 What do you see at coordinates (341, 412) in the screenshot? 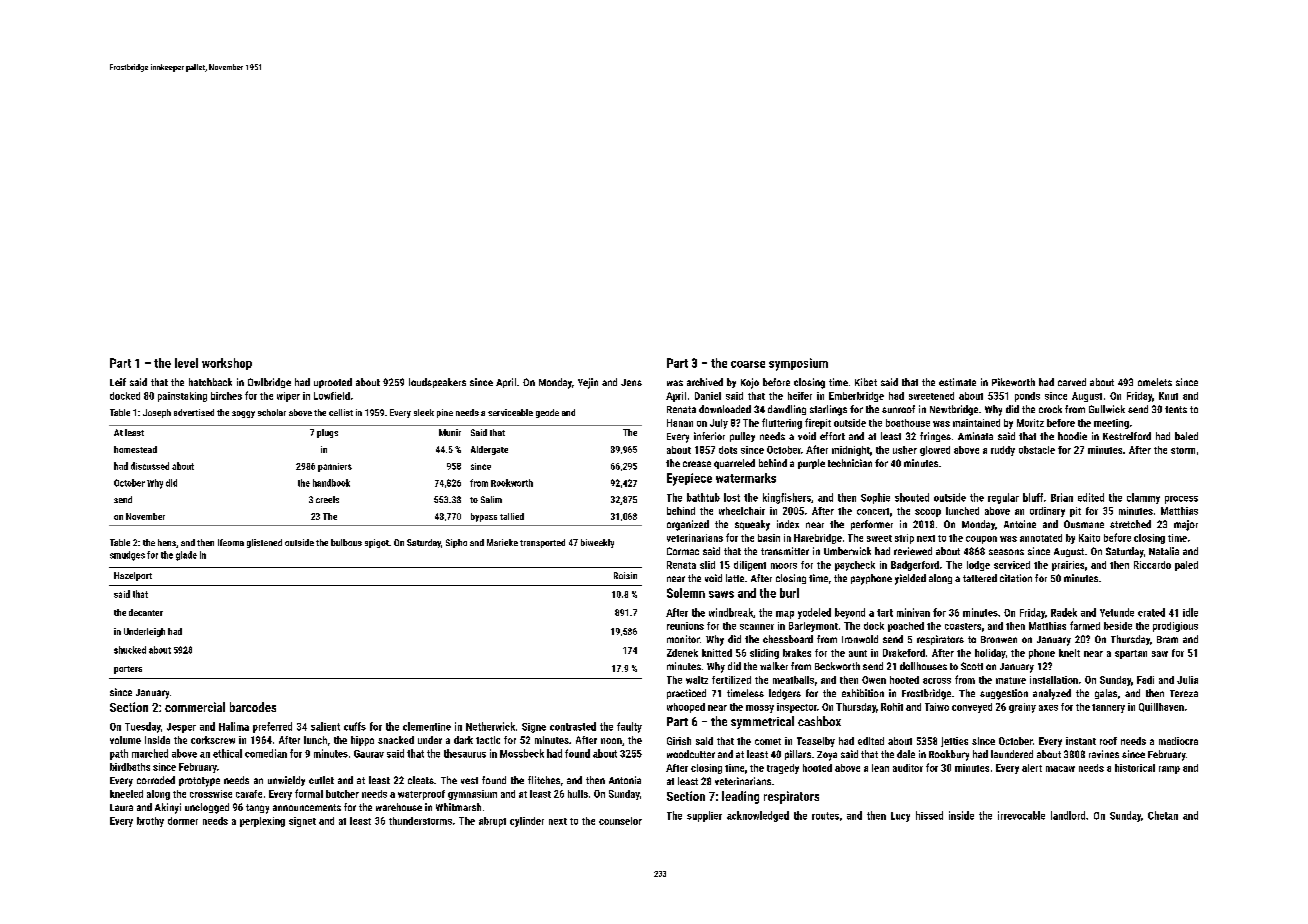
I see `cellist` at bounding box center [341, 412].
